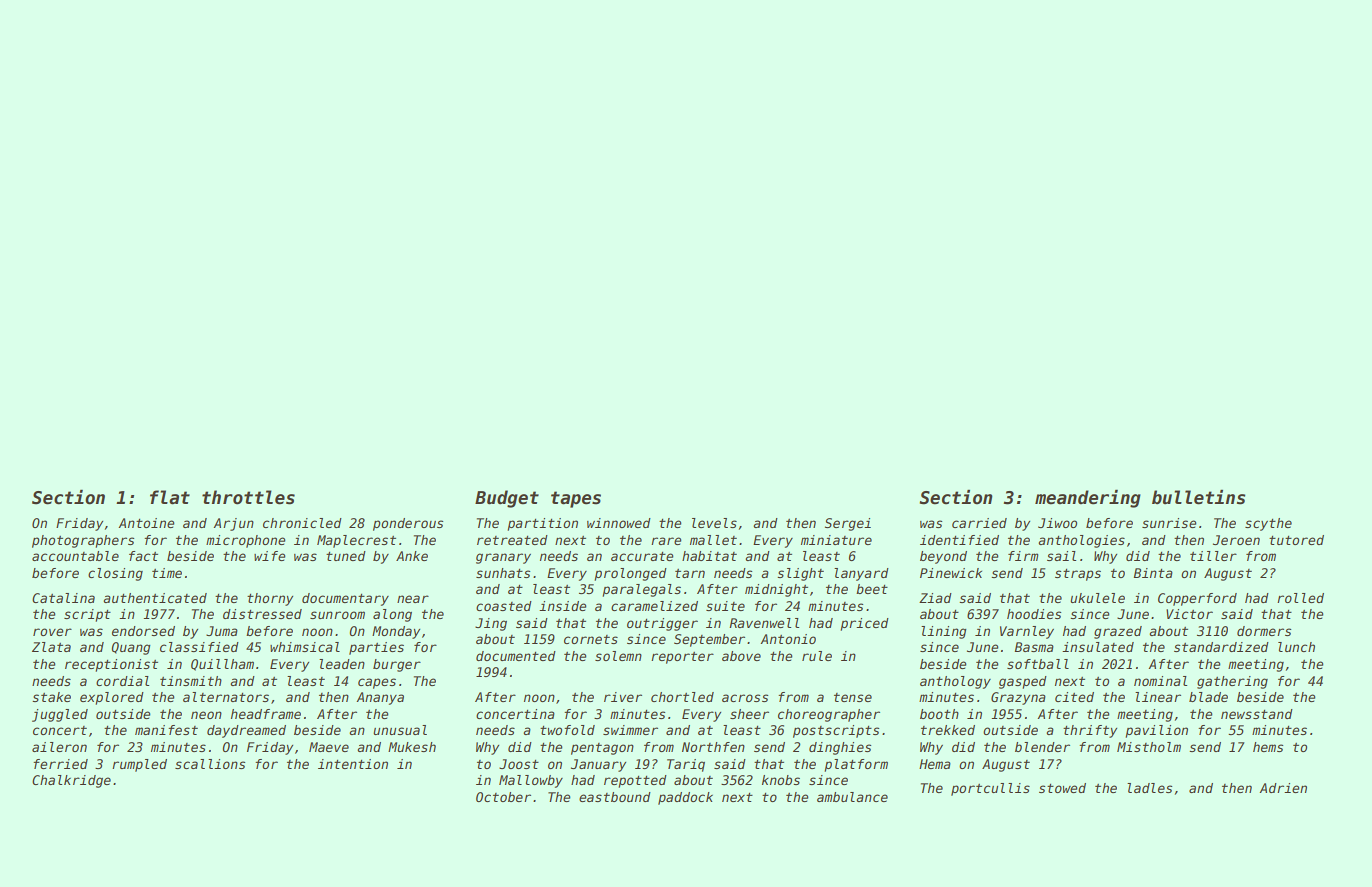  I want to click on Antoine, so click(146, 523).
